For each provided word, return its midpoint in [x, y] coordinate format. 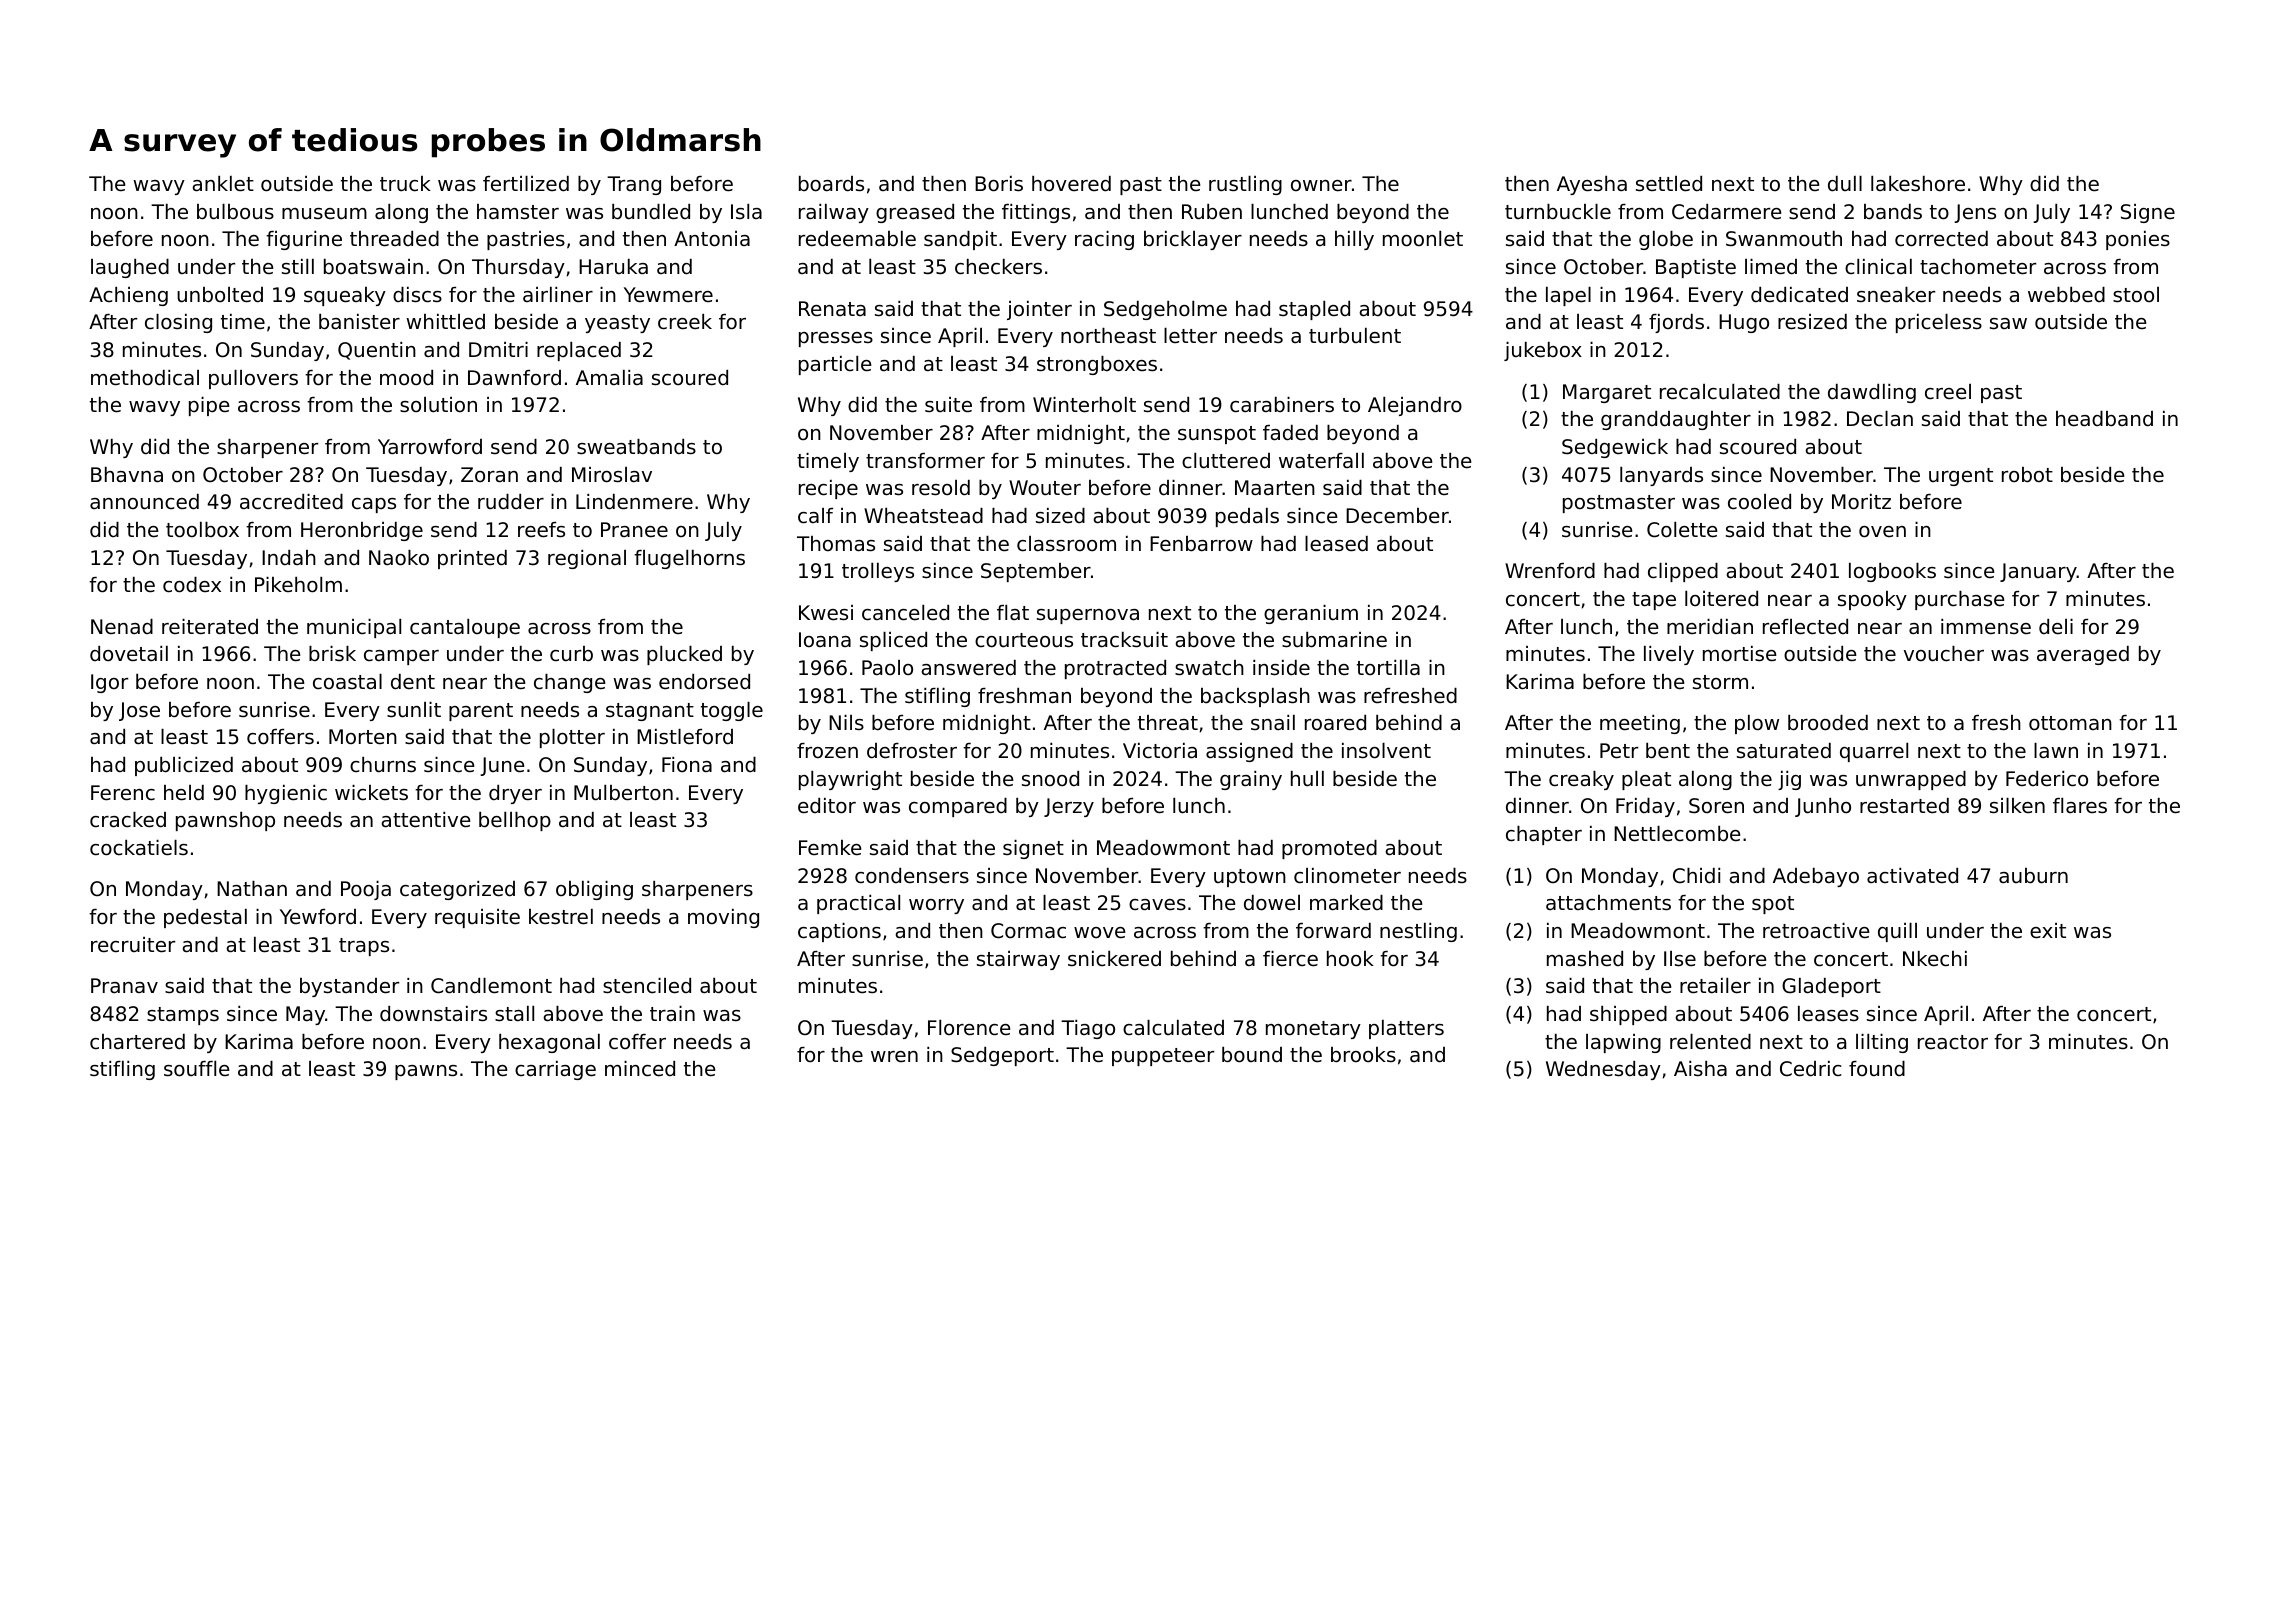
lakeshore [1918, 184]
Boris [999, 184]
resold [941, 488]
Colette [1682, 530]
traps [364, 947]
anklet [223, 184]
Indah [289, 557]
